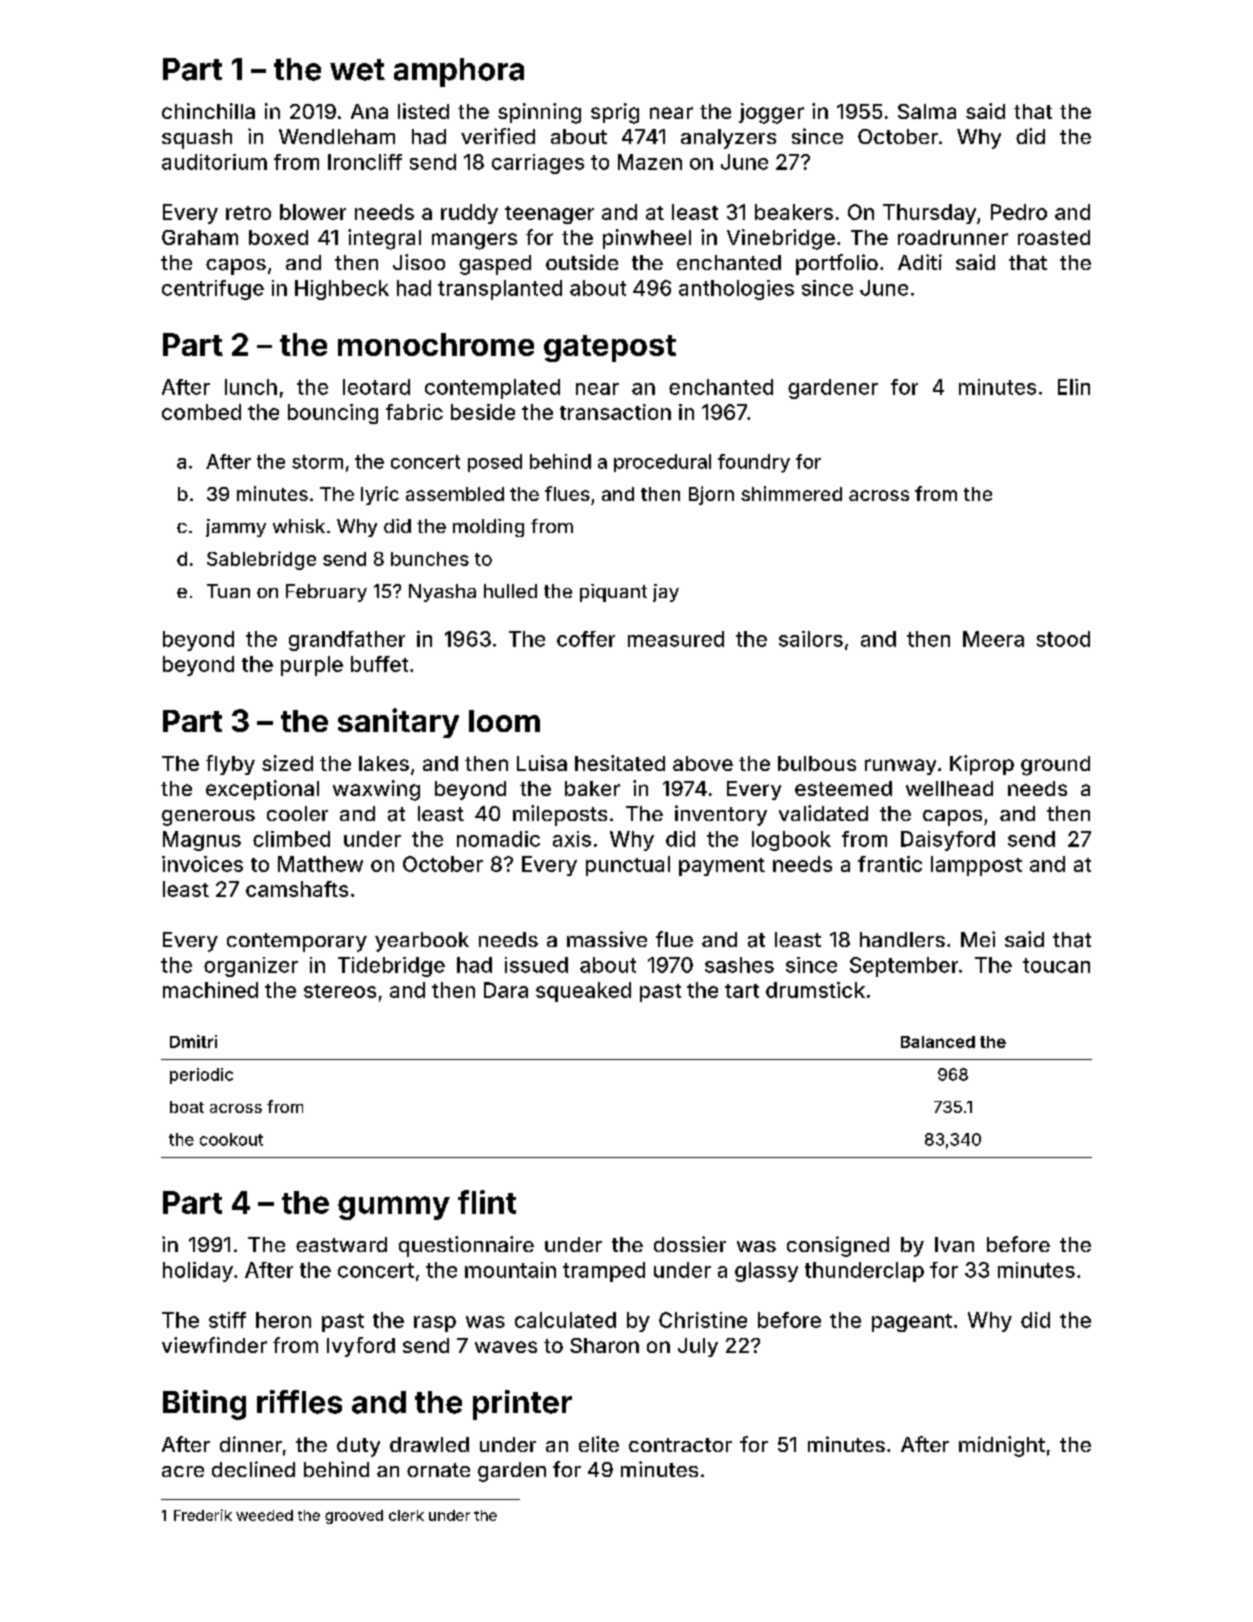  What do you see at coordinates (248, 213) in the screenshot?
I see `retro` at bounding box center [248, 213].
